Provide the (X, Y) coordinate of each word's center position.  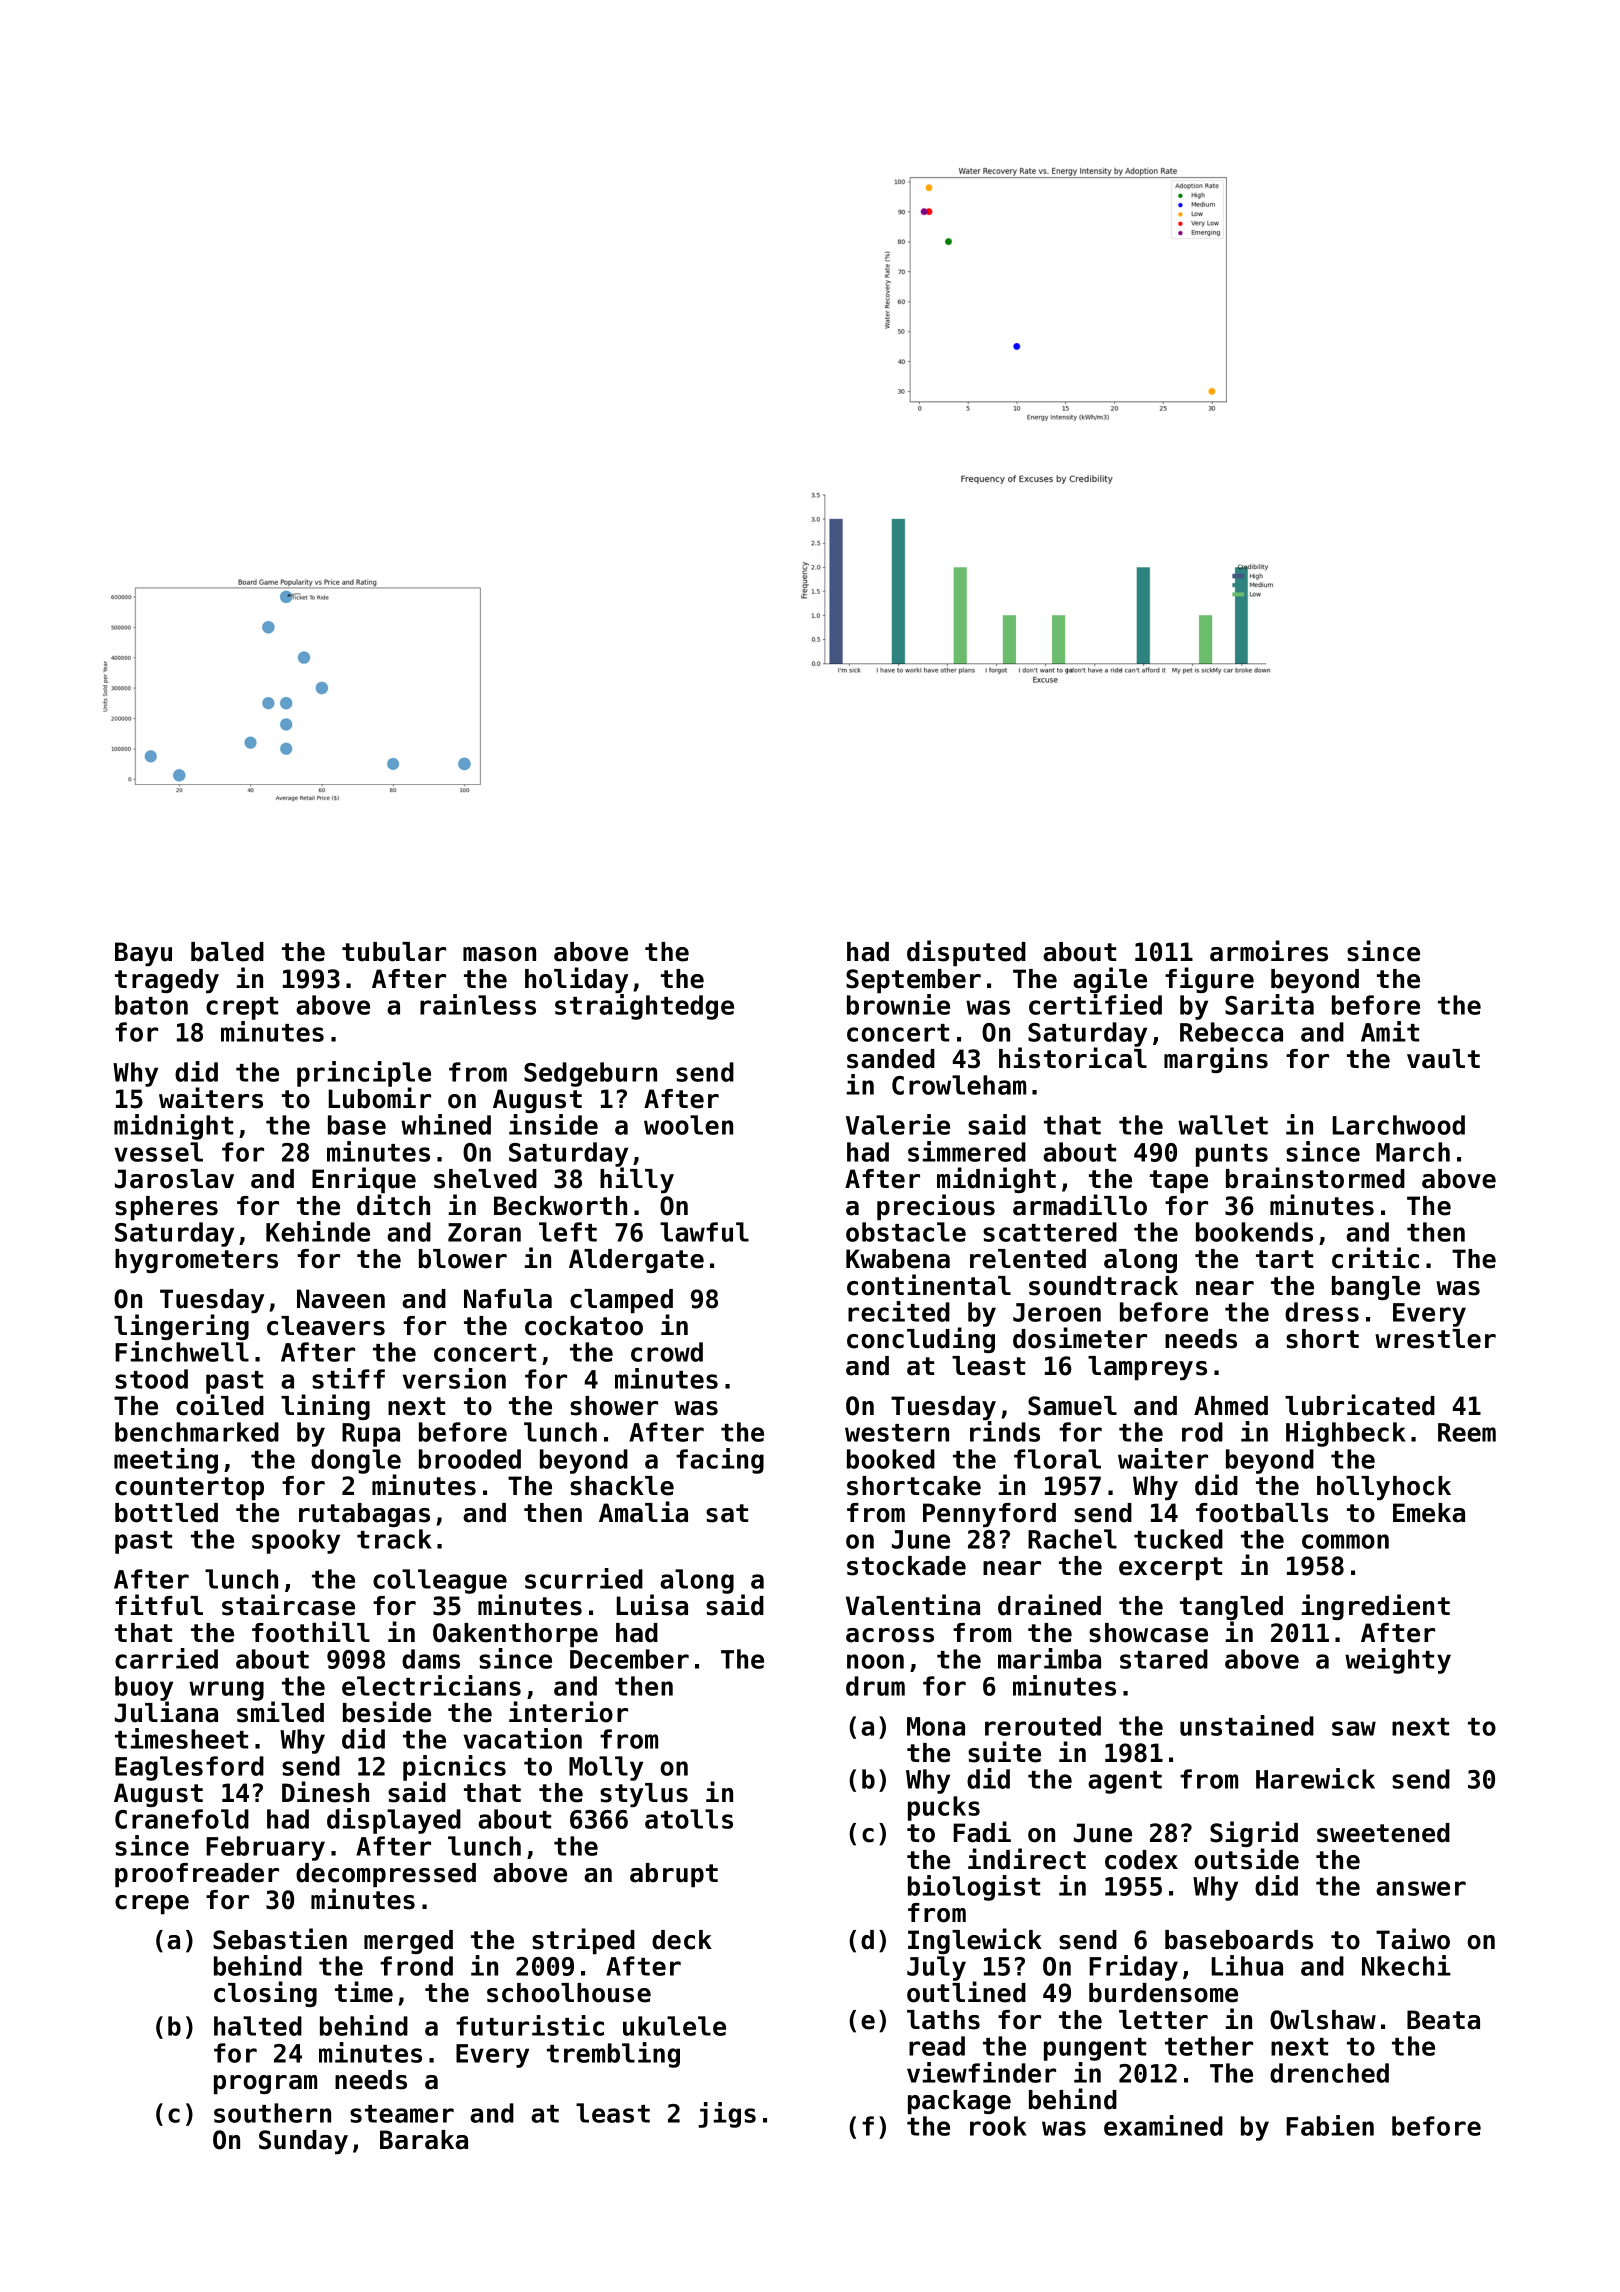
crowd (667, 1352)
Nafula (508, 1299)
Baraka (424, 2140)
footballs (1262, 1513)
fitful (159, 1605)
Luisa (652, 1605)
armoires (1269, 951)
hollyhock (1384, 1488)
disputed (966, 953)
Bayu (143, 954)
